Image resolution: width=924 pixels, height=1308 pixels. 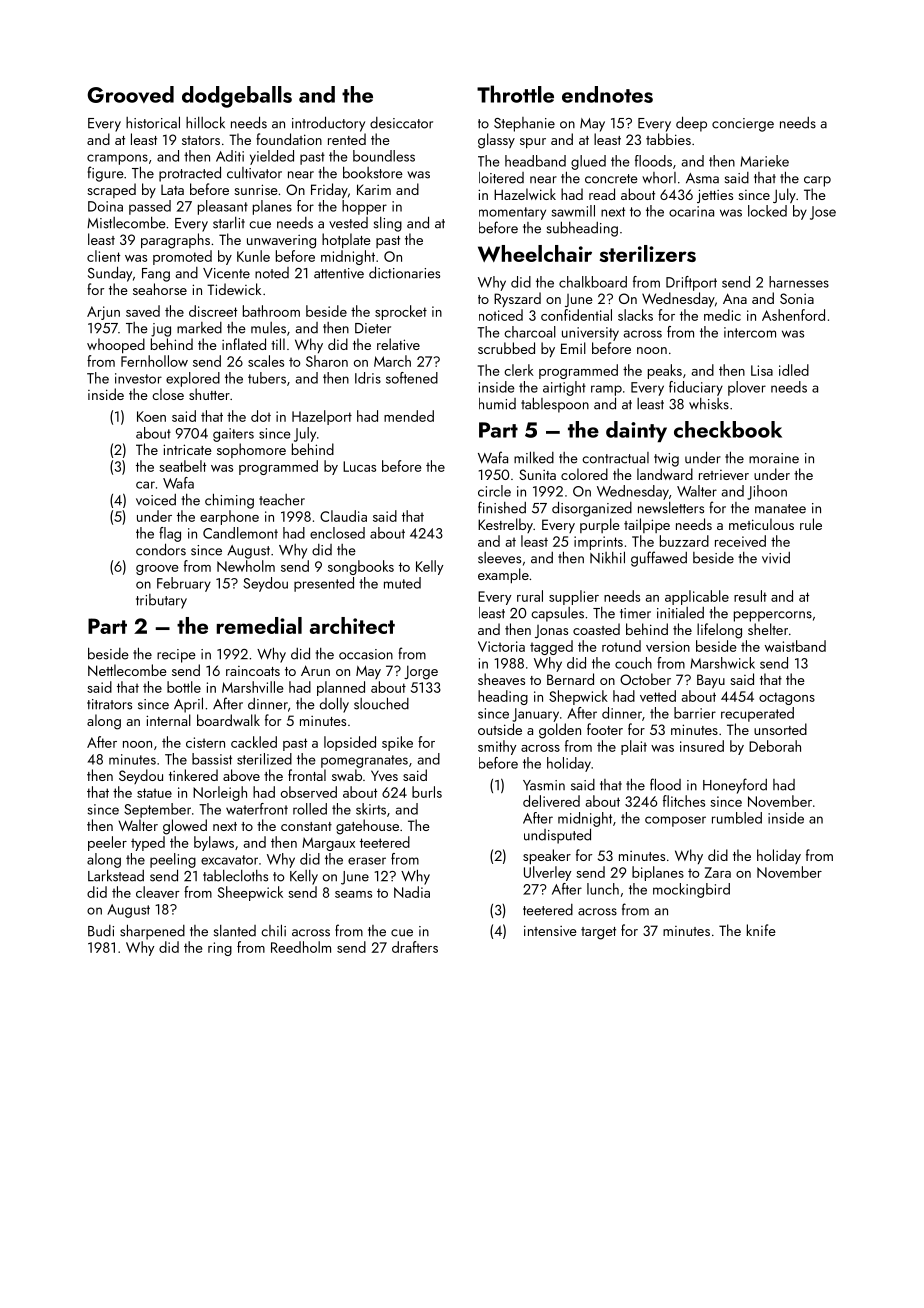 What do you see at coordinates (787, 698) in the page?
I see `octagons` at bounding box center [787, 698].
